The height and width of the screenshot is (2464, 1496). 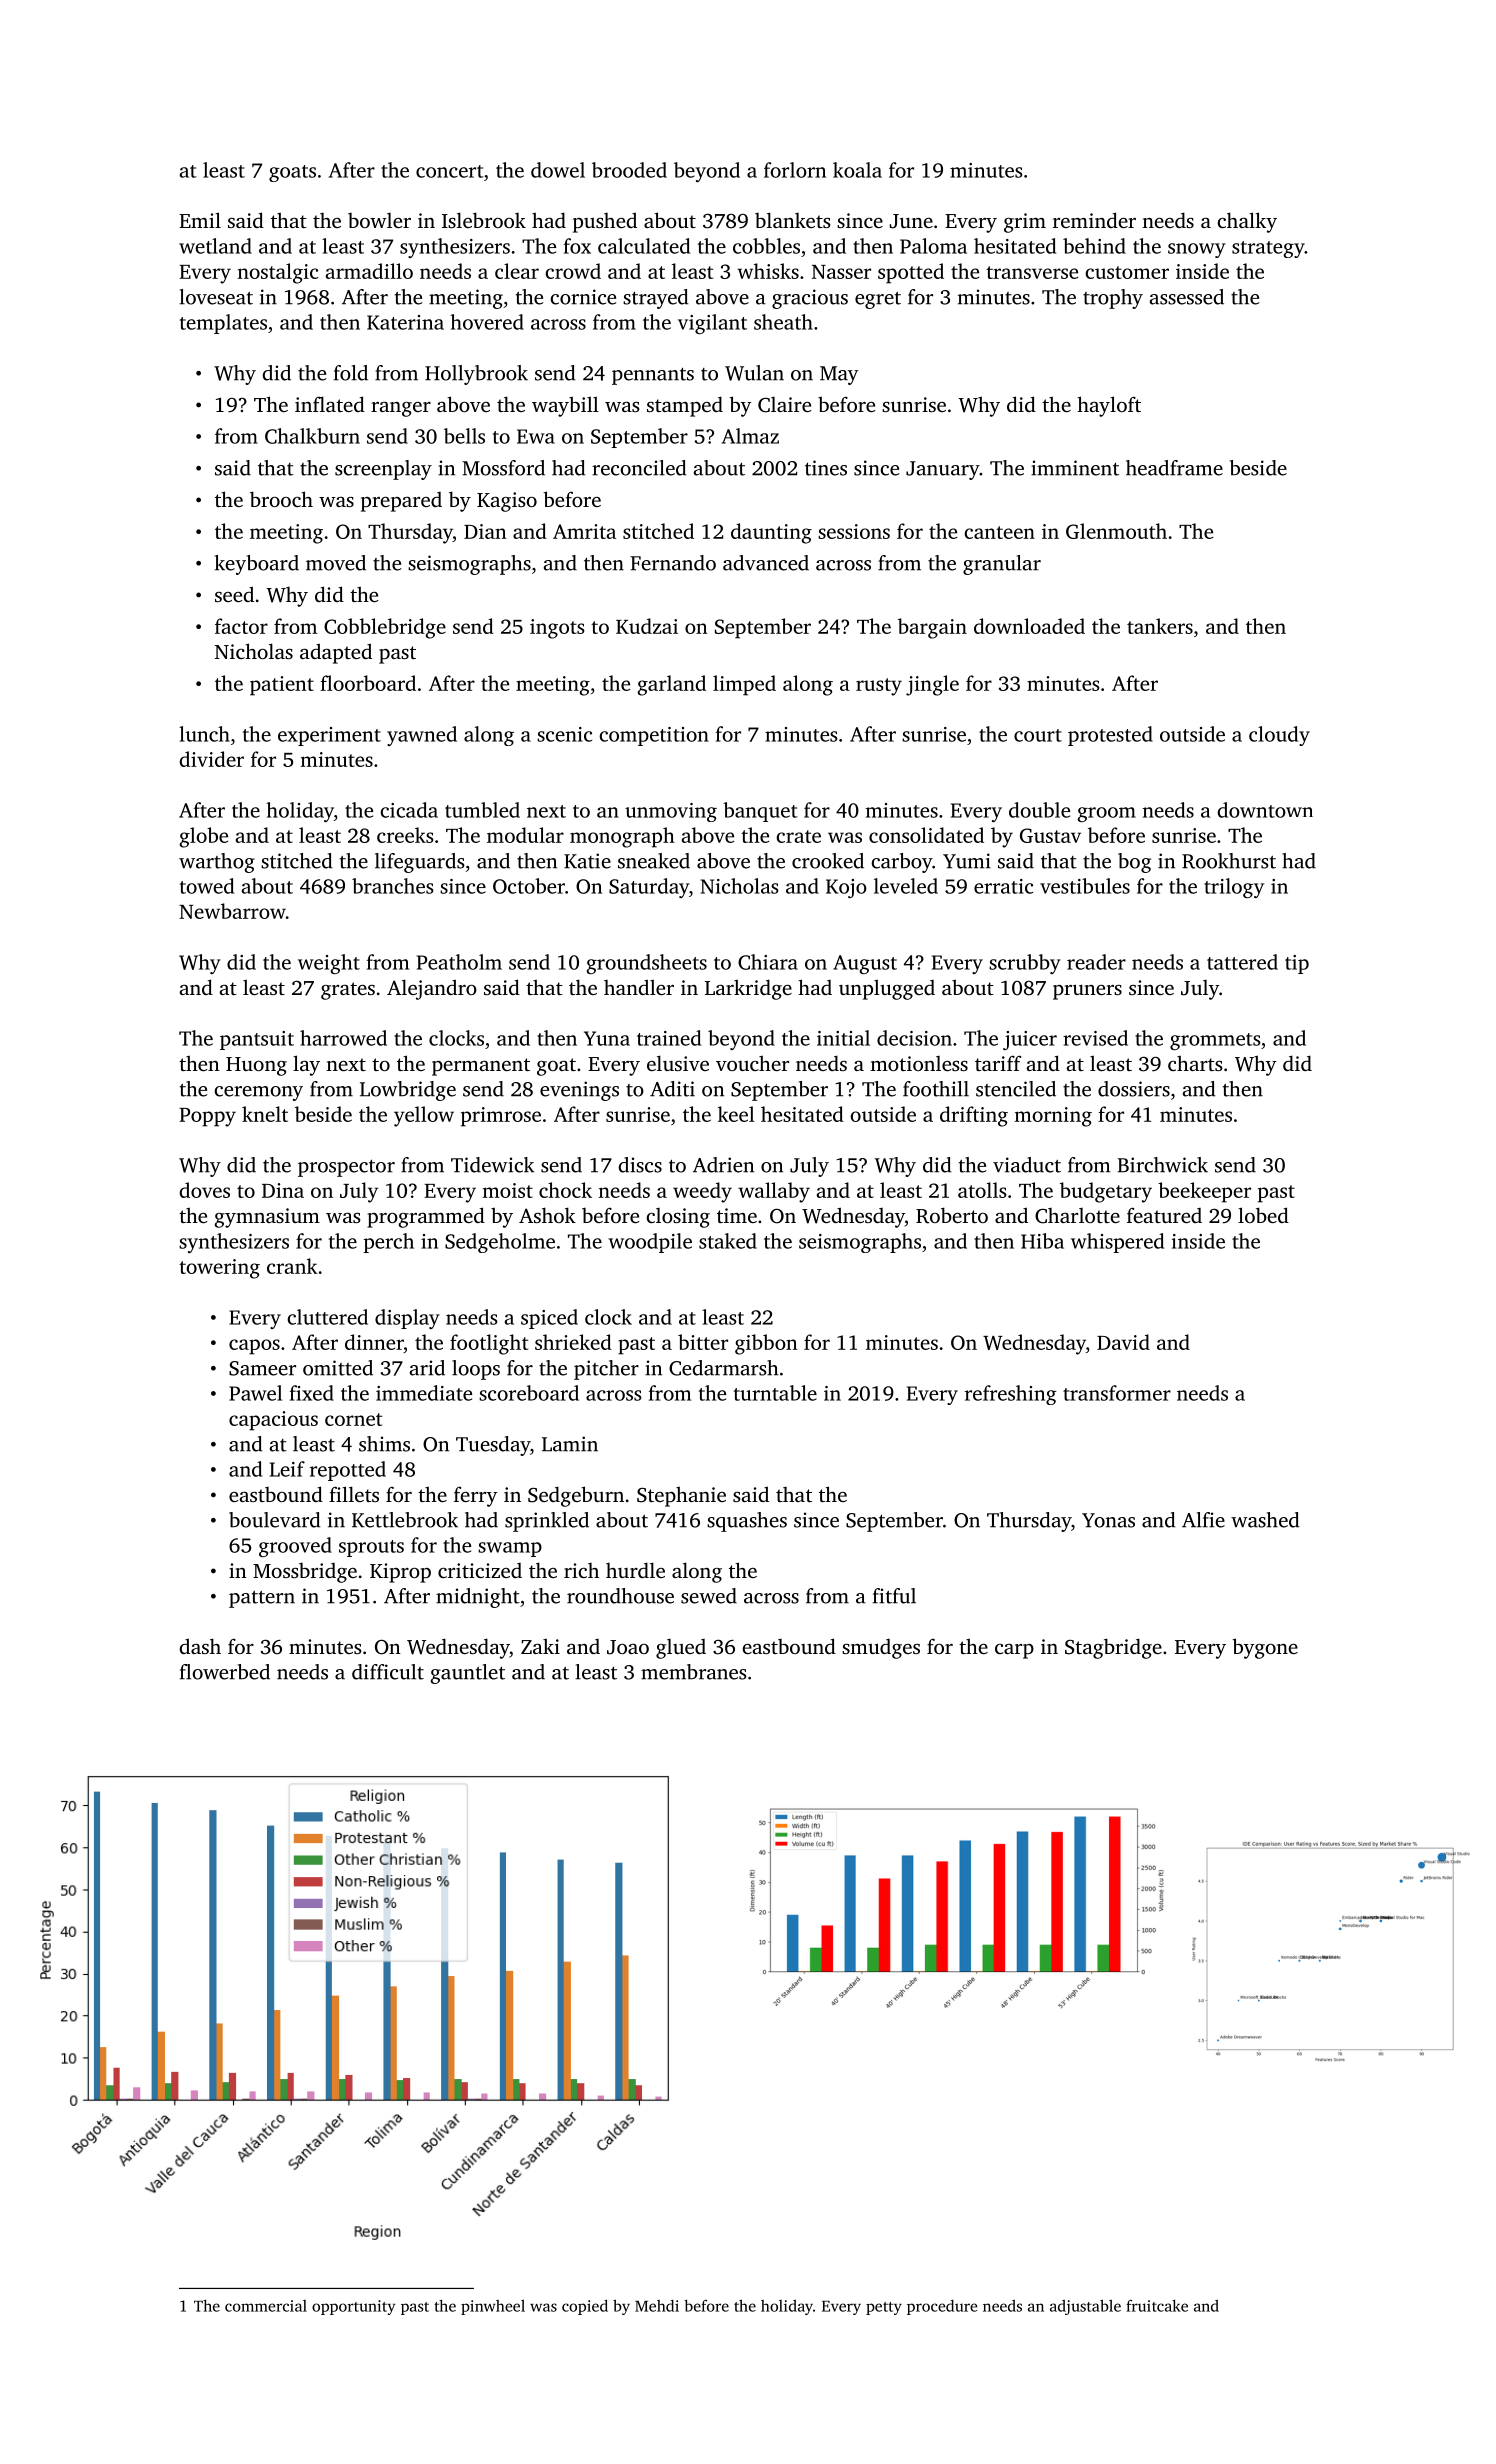 I want to click on Roberto, so click(x=952, y=1215).
